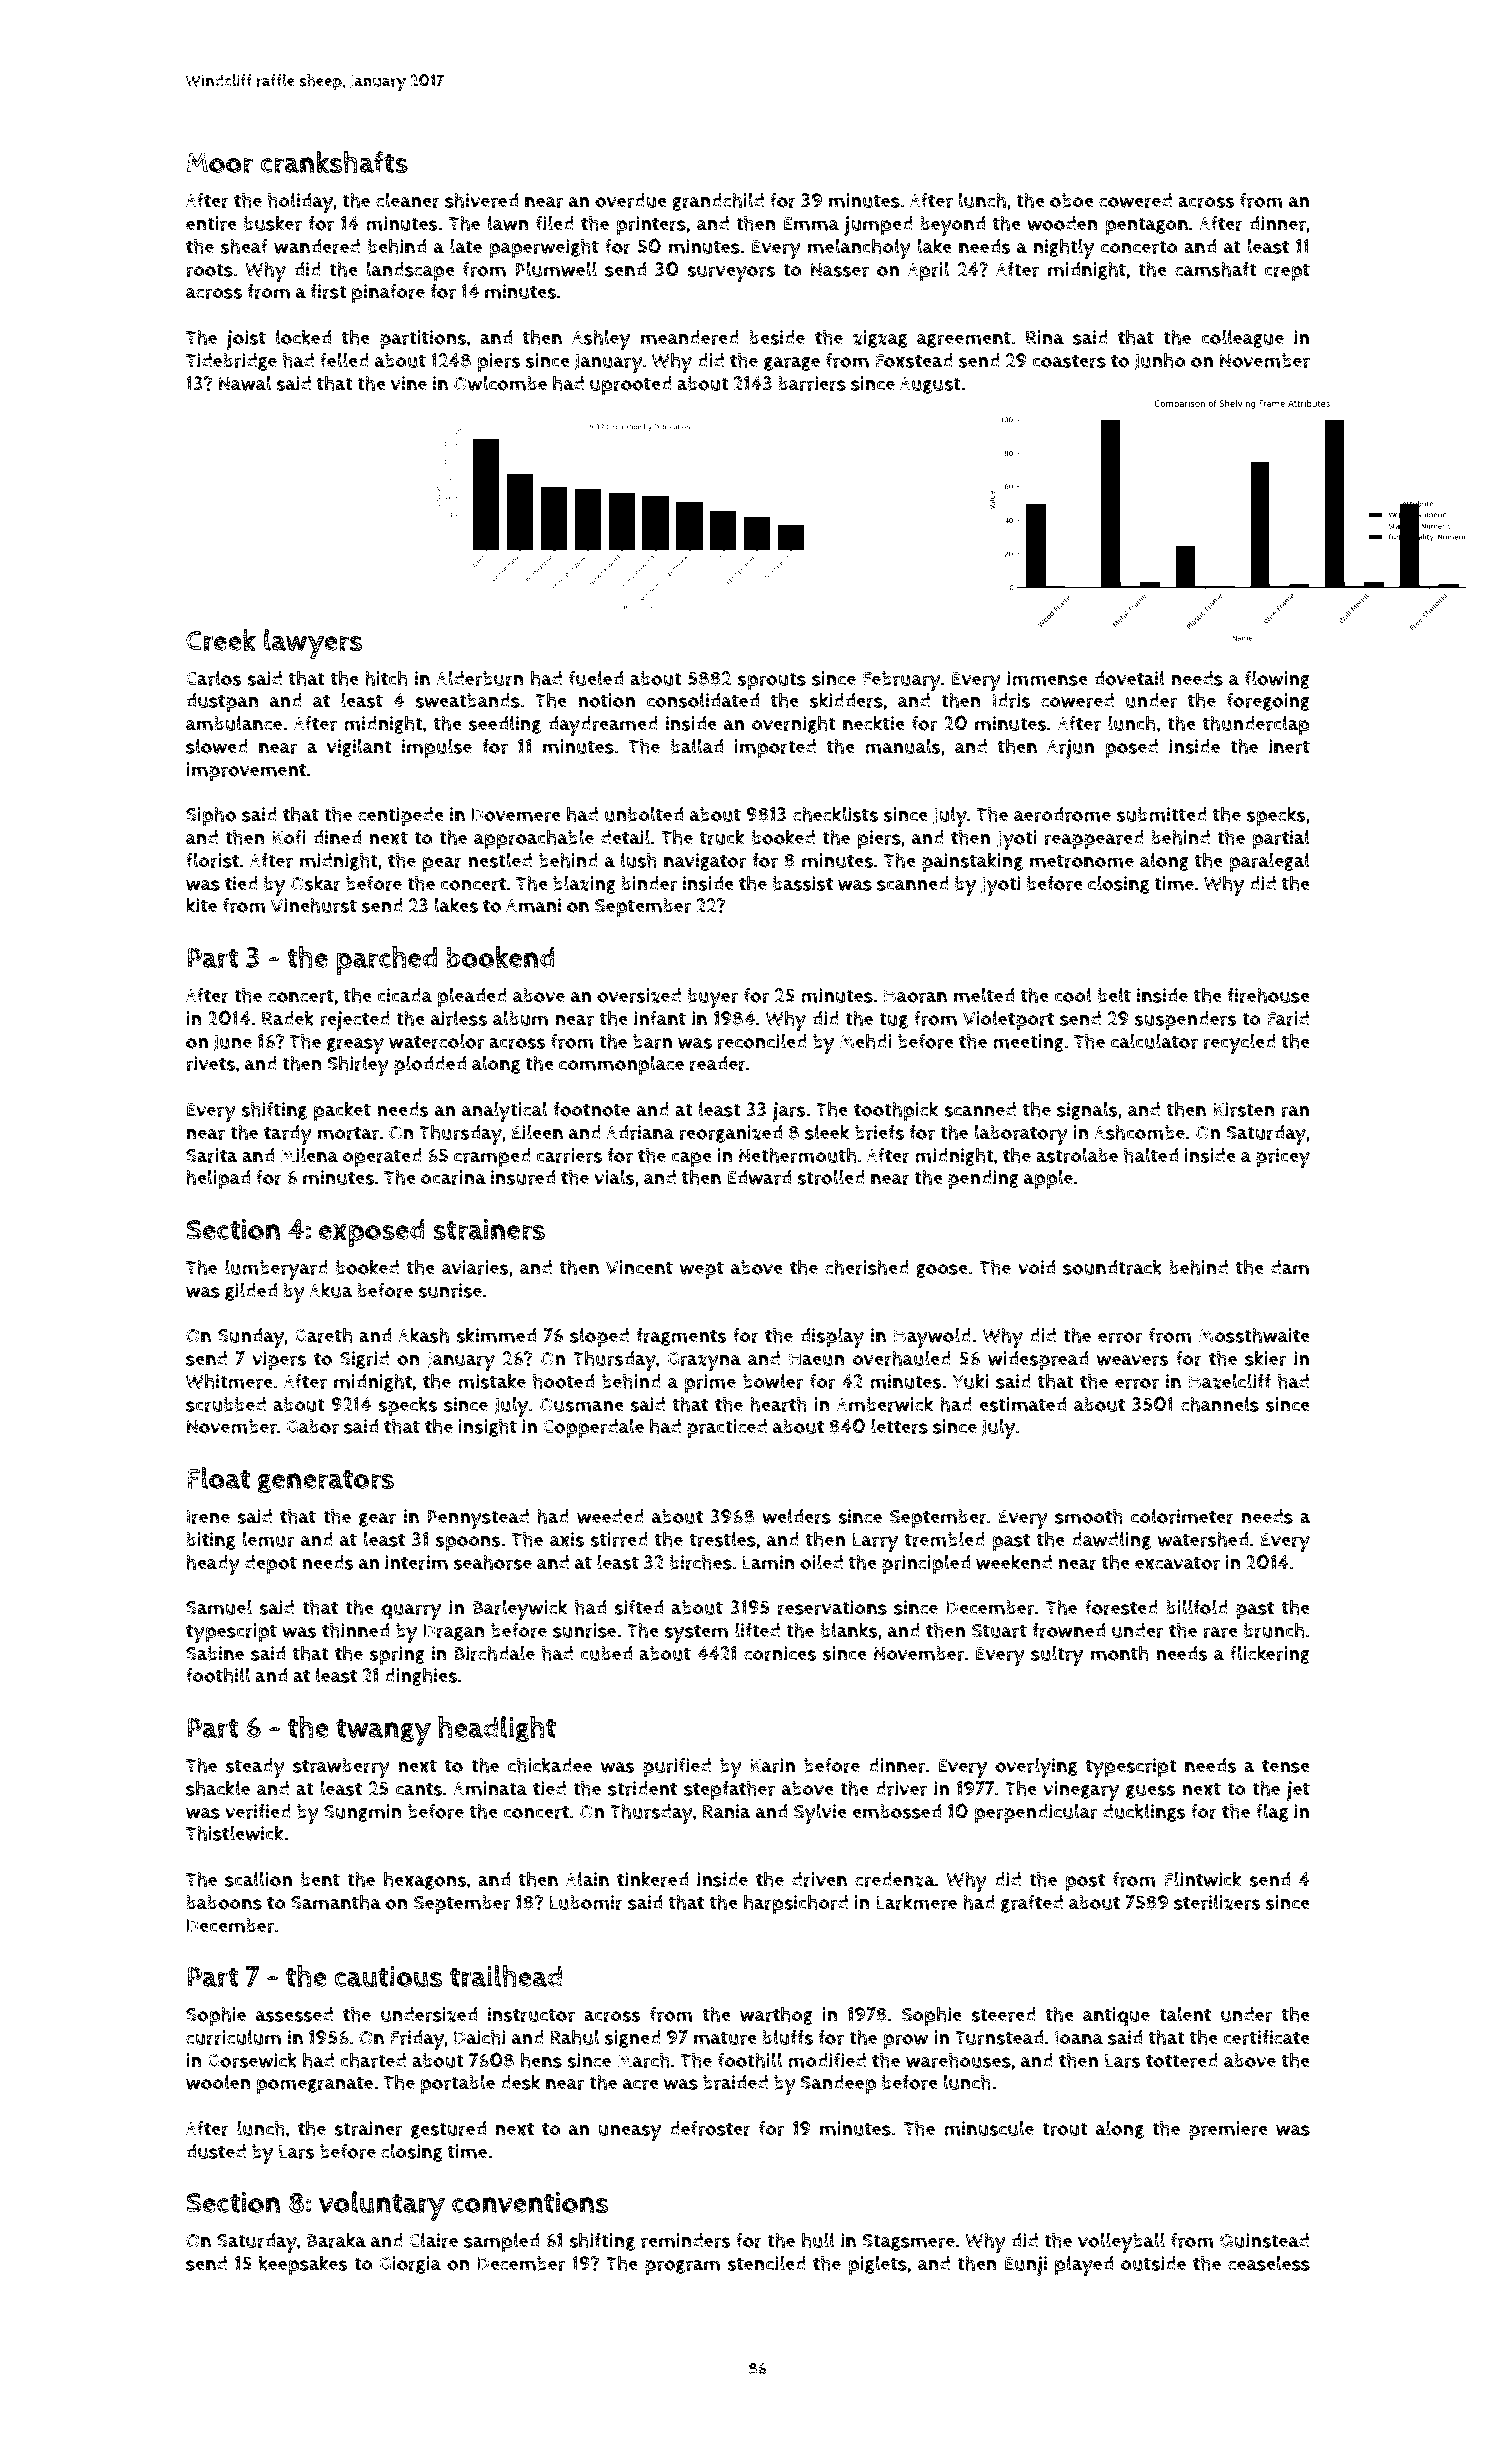 The width and height of the screenshot is (1496, 2464). I want to click on dawdling, so click(1111, 1540).
